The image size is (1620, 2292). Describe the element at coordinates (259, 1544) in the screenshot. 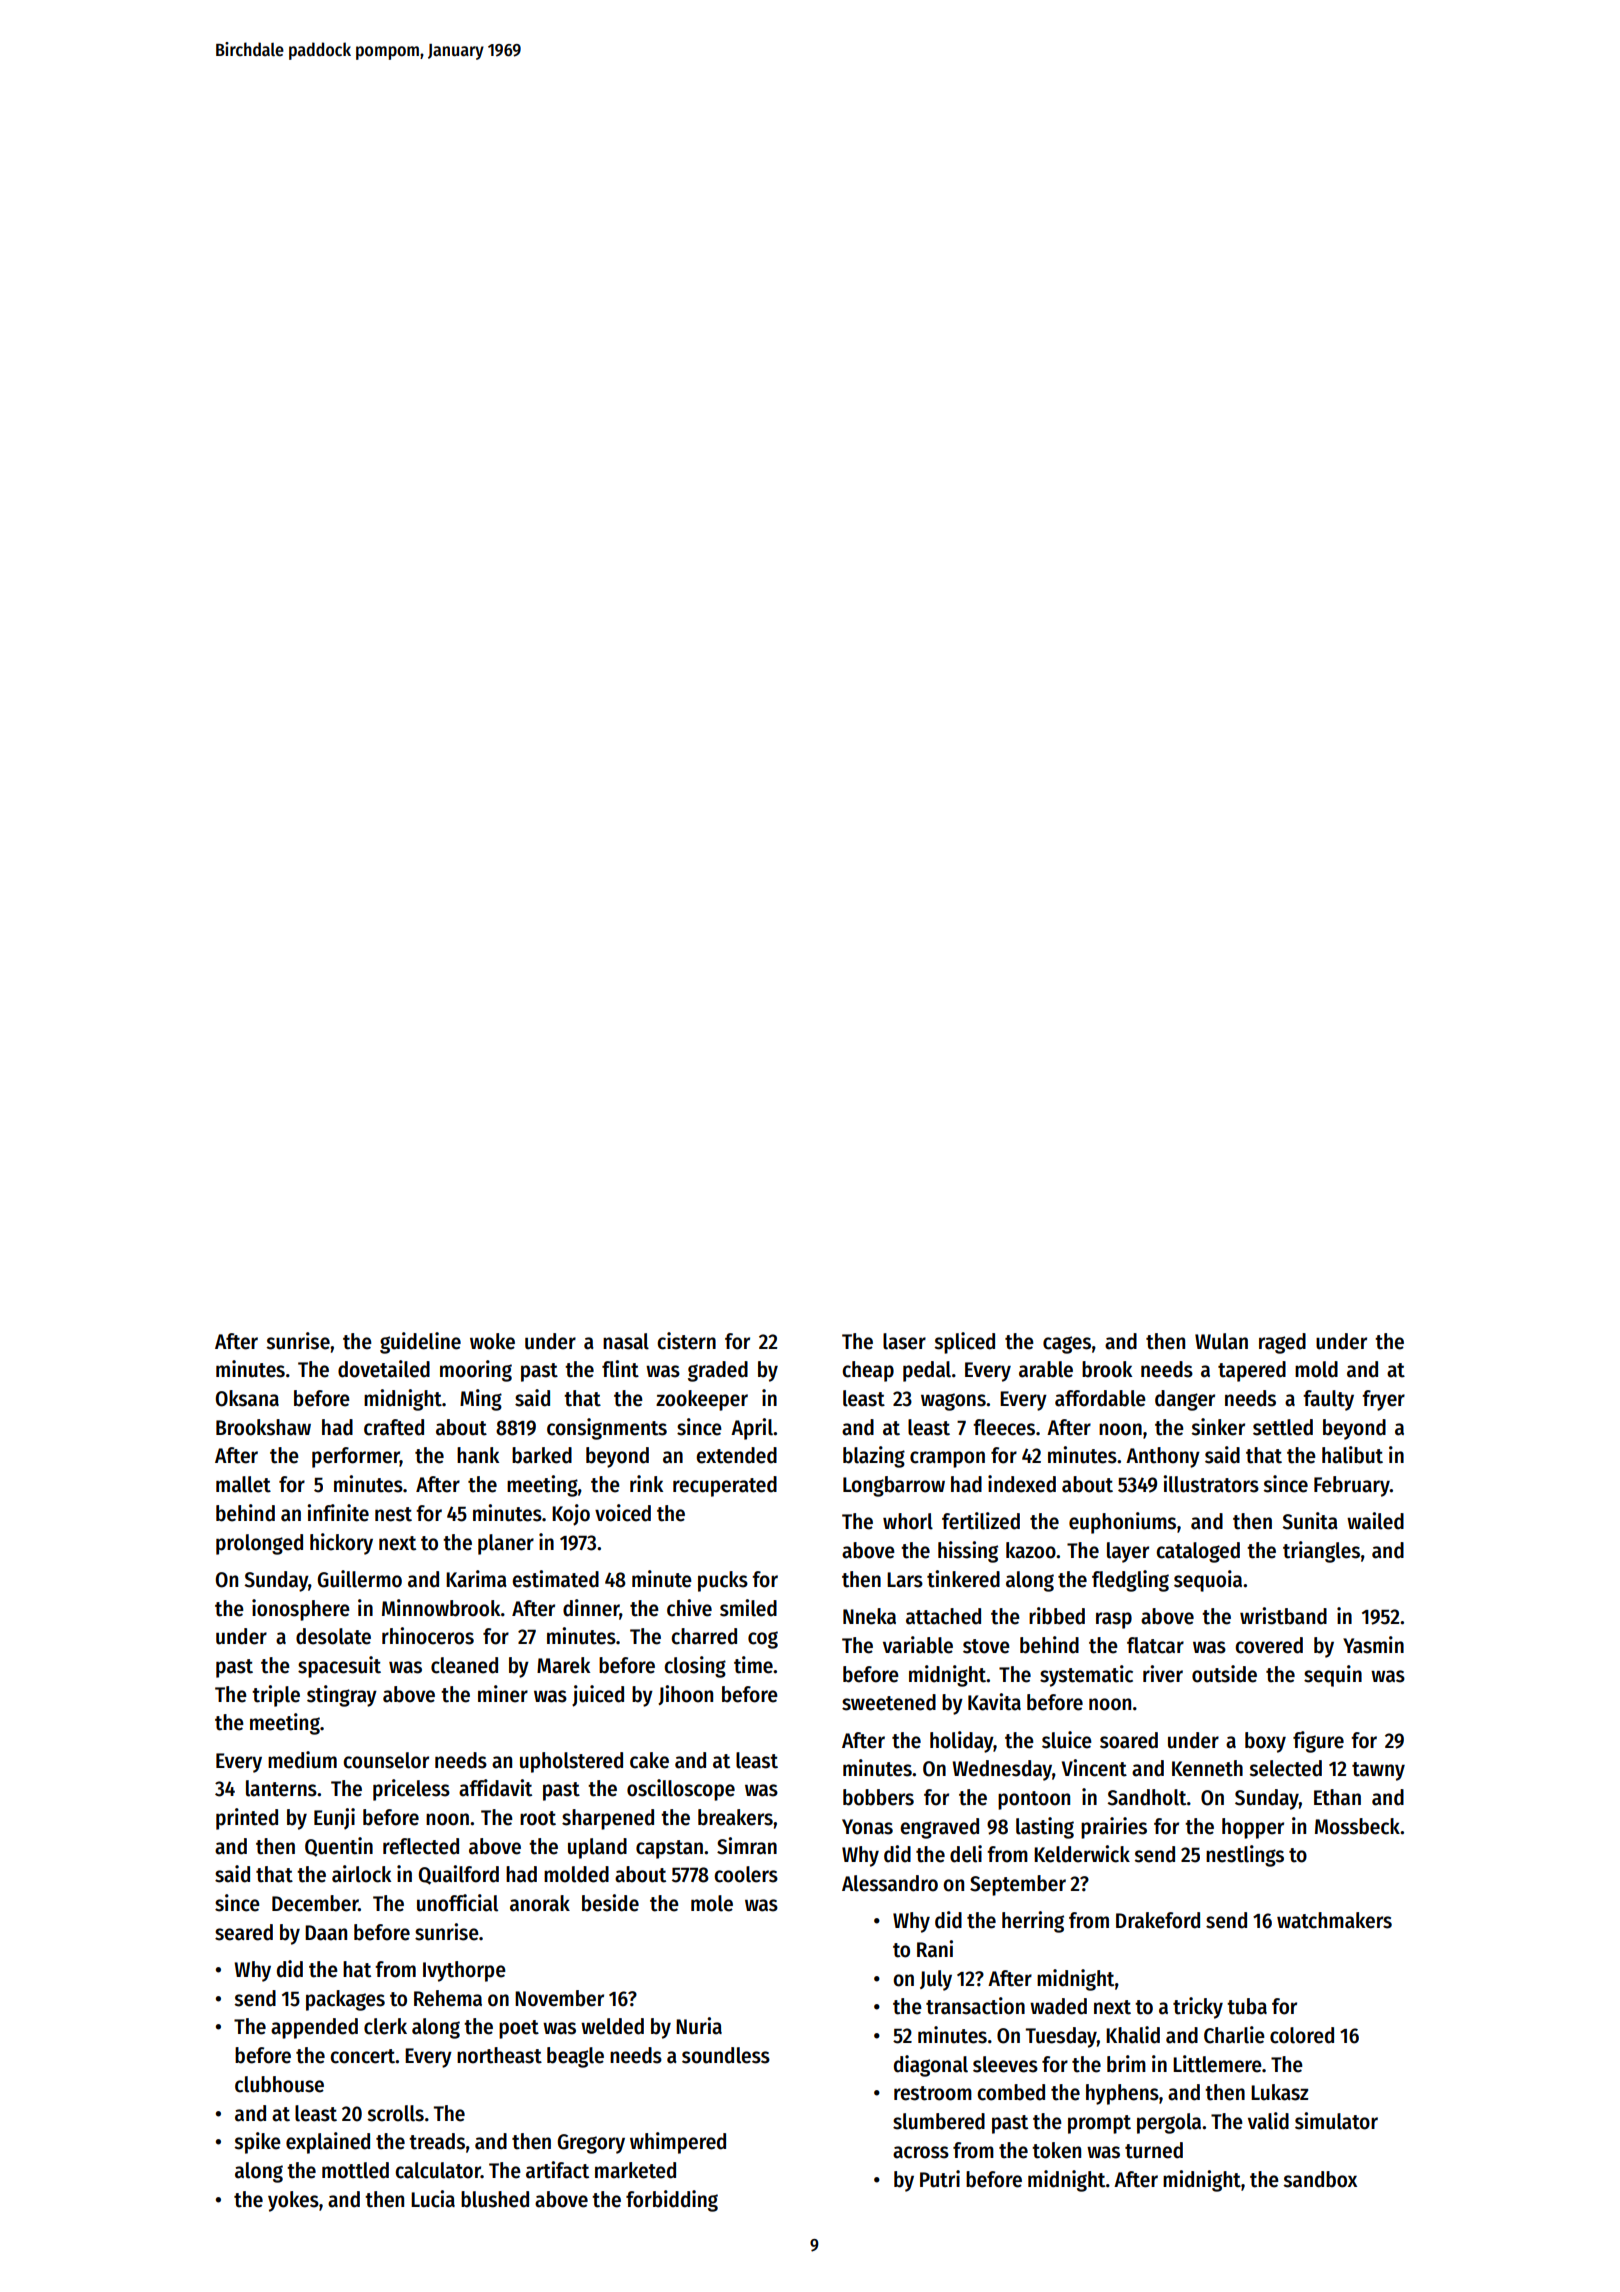

I see `prolonged` at that location.
